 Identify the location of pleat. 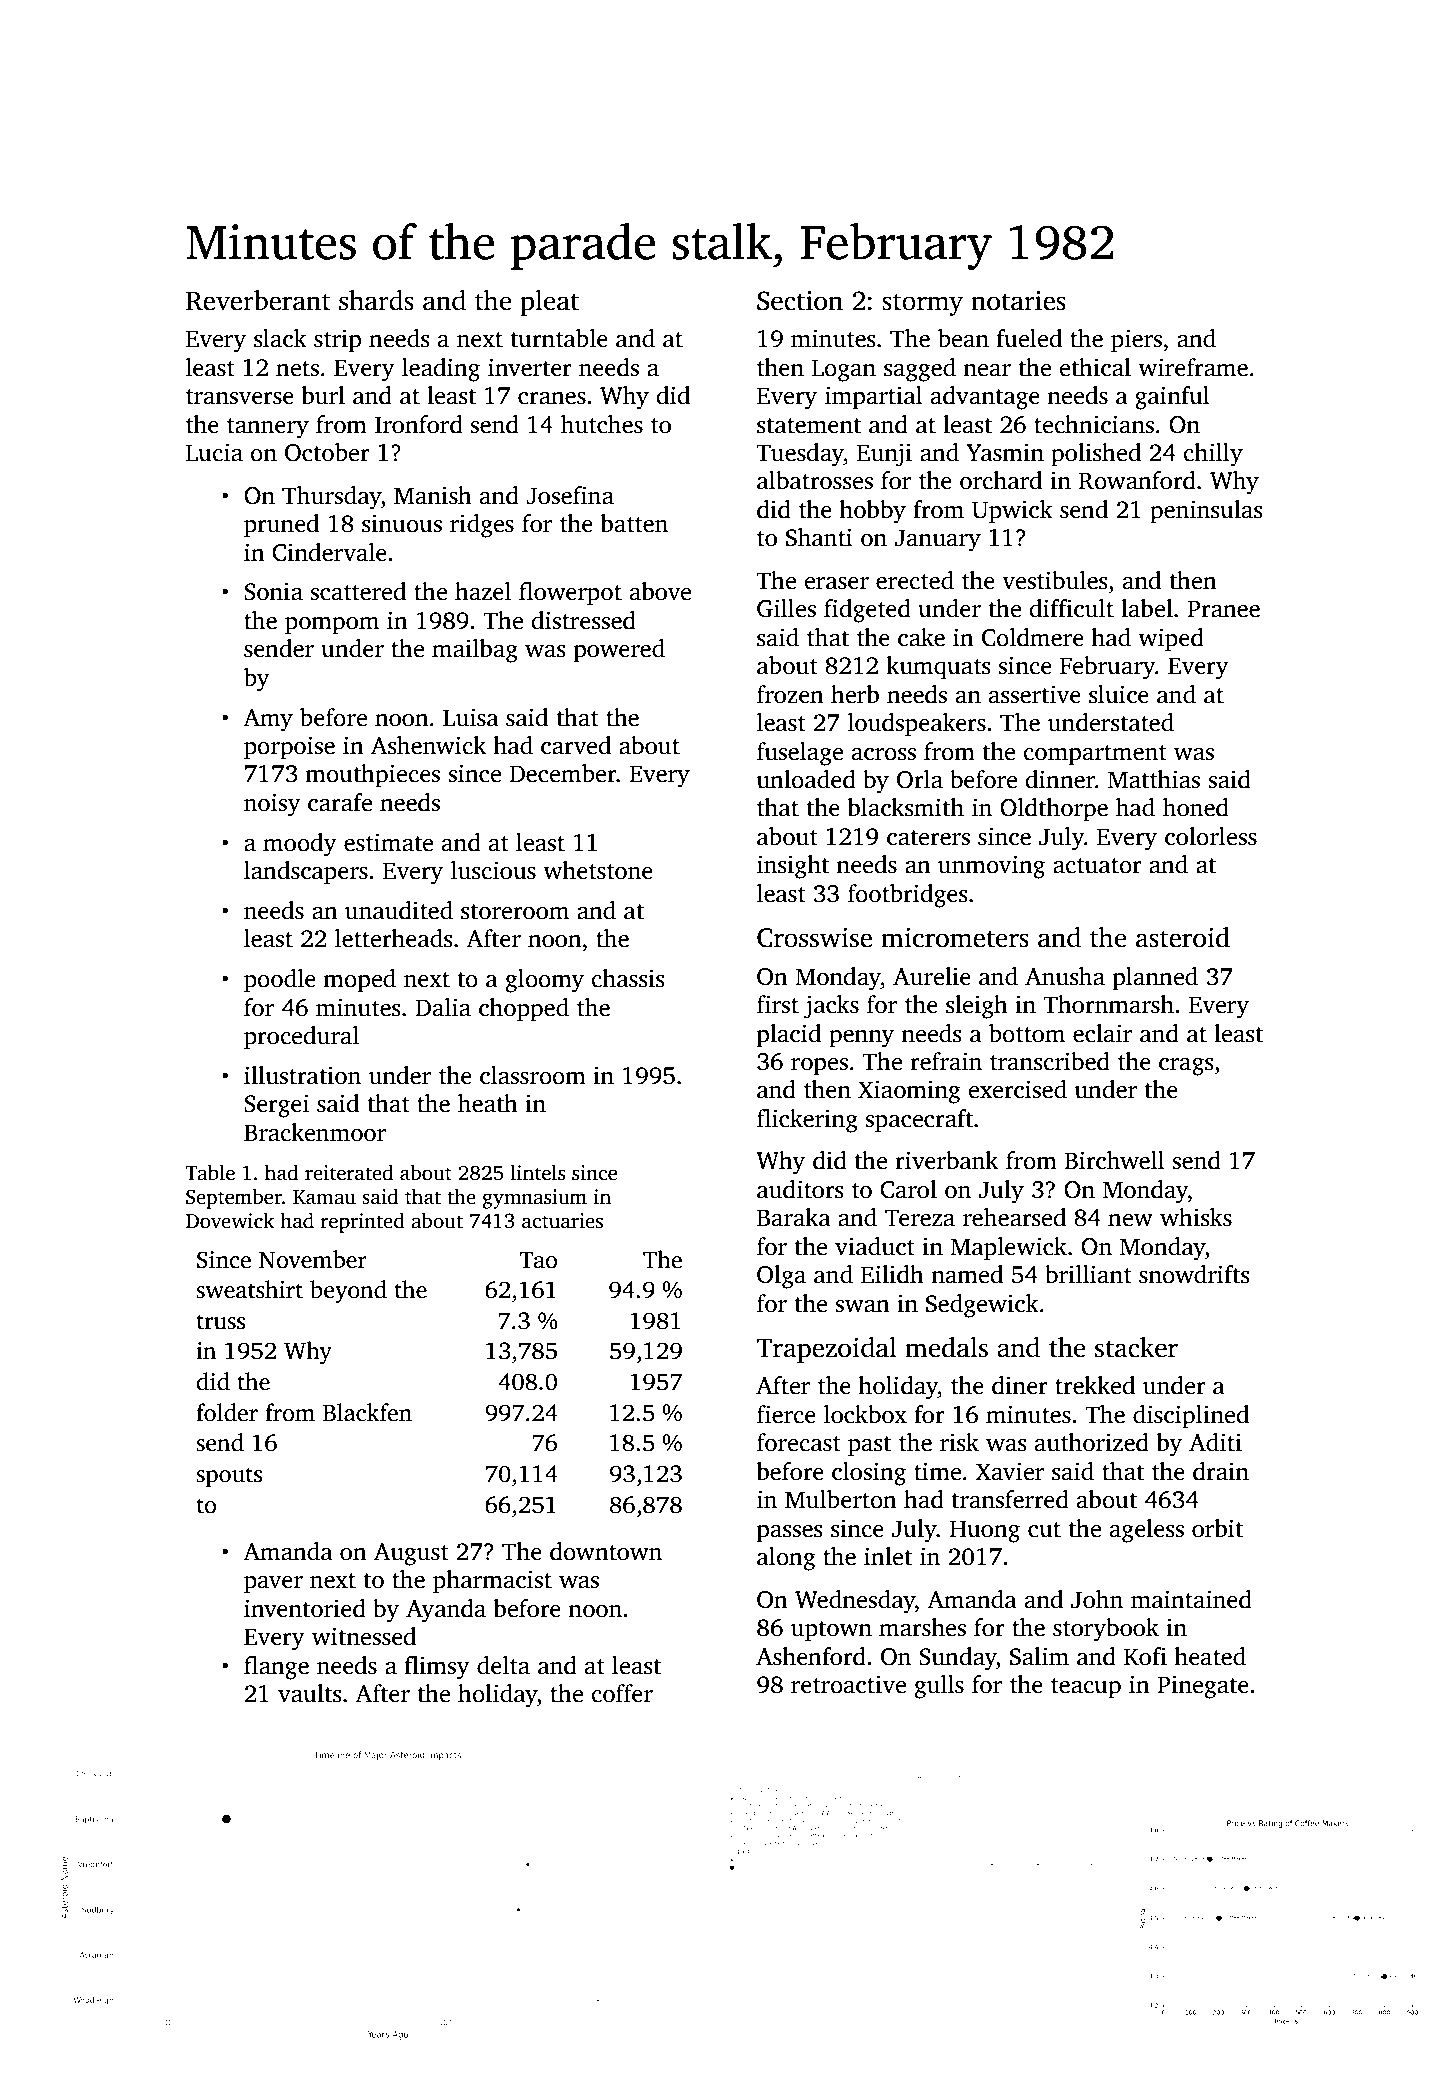
(549, 303).
